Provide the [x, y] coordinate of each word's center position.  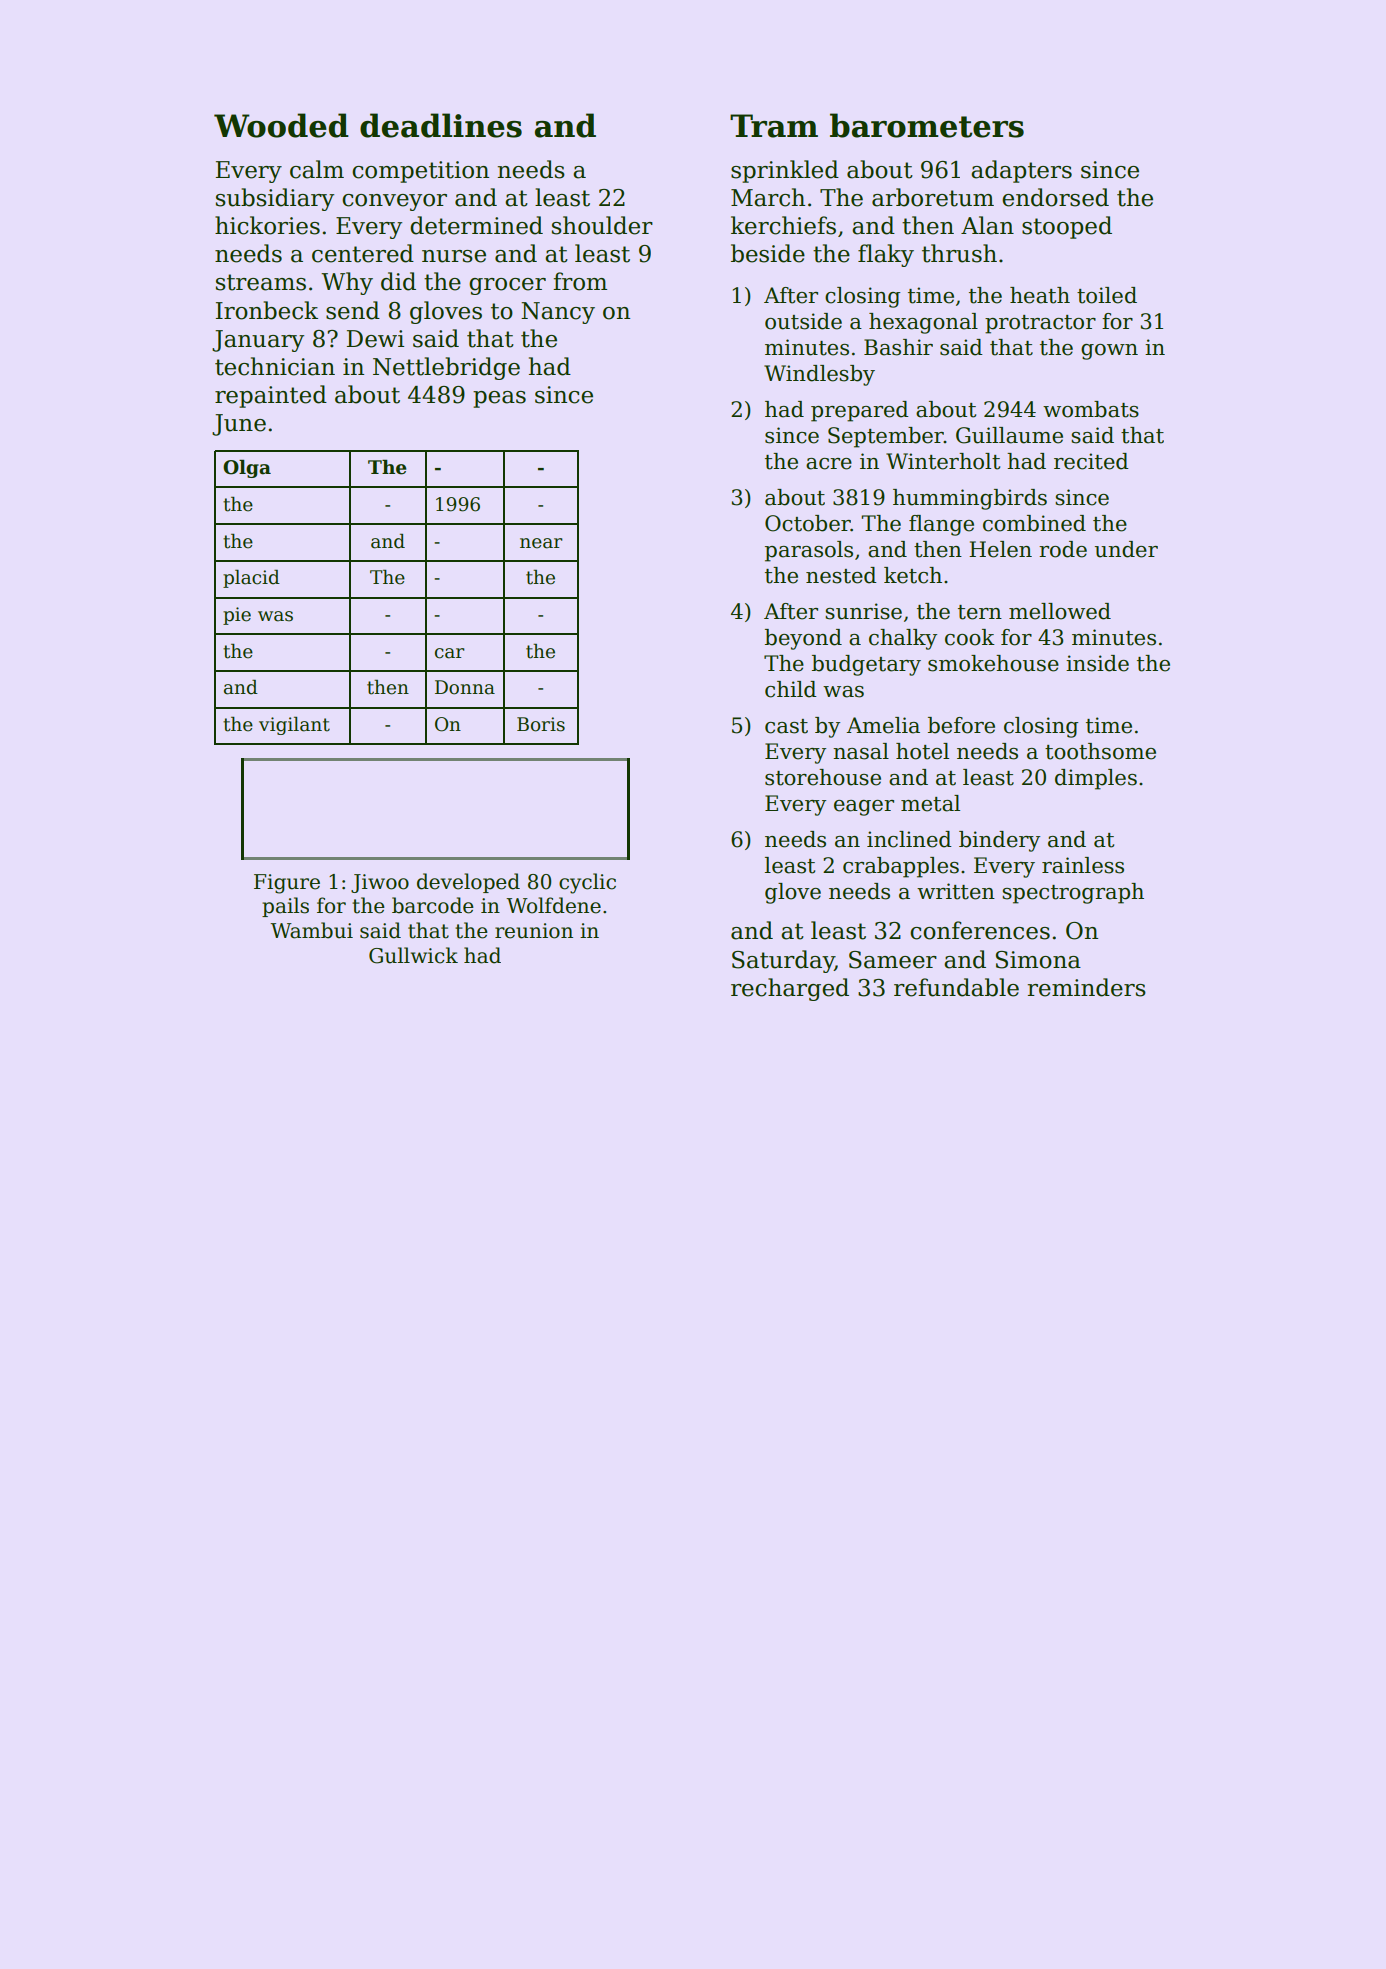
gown [1109, 352]
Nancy [558, 313]
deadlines [441, 125]
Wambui [311, 930]
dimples [1096, 779]
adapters [1021, 171]
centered [363, 253]
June [239, 425]
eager [864, 808]
